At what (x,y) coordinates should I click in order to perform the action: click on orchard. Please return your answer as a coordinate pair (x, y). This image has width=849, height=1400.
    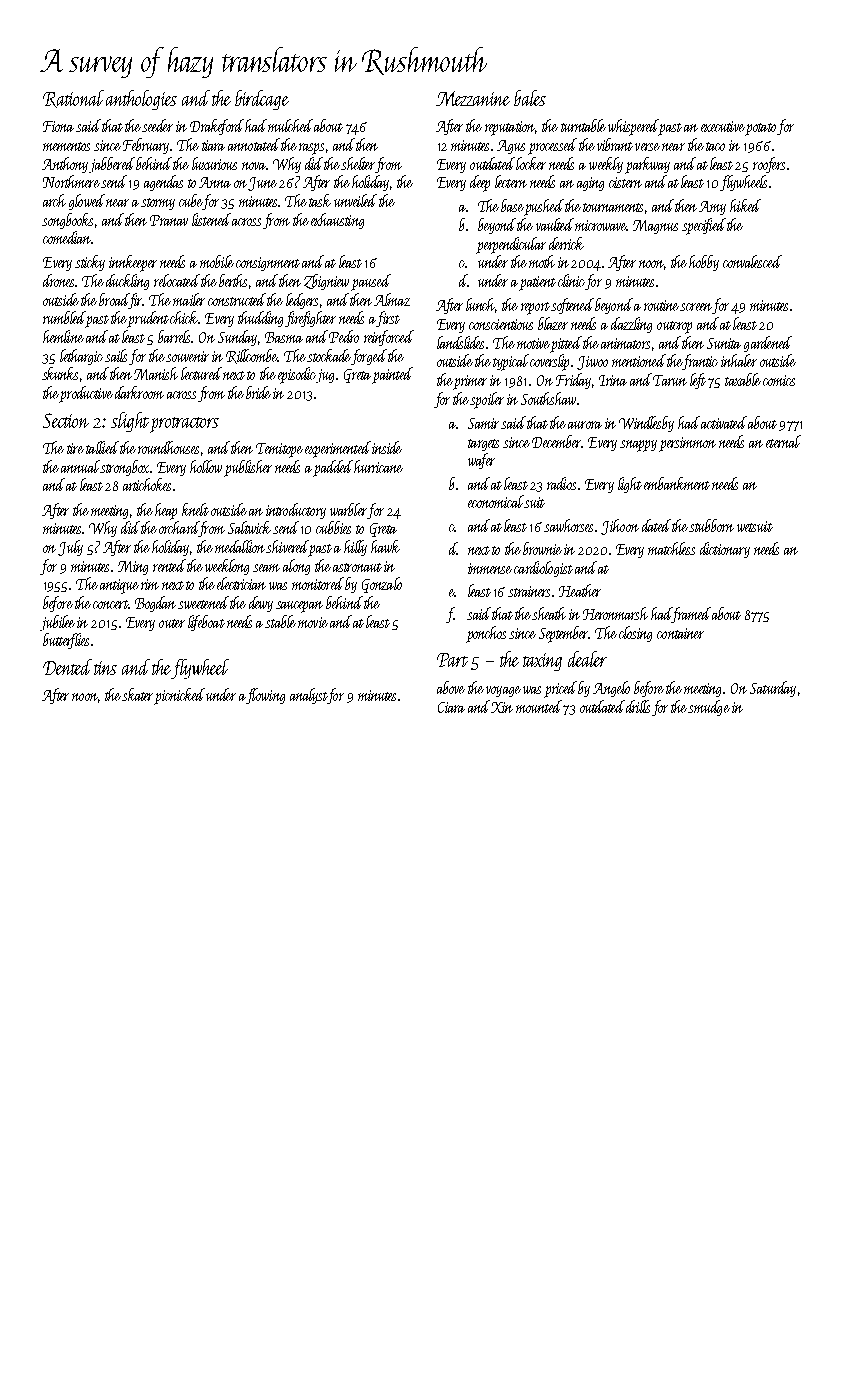
    Looking at the image, I should click on (179, 529).
